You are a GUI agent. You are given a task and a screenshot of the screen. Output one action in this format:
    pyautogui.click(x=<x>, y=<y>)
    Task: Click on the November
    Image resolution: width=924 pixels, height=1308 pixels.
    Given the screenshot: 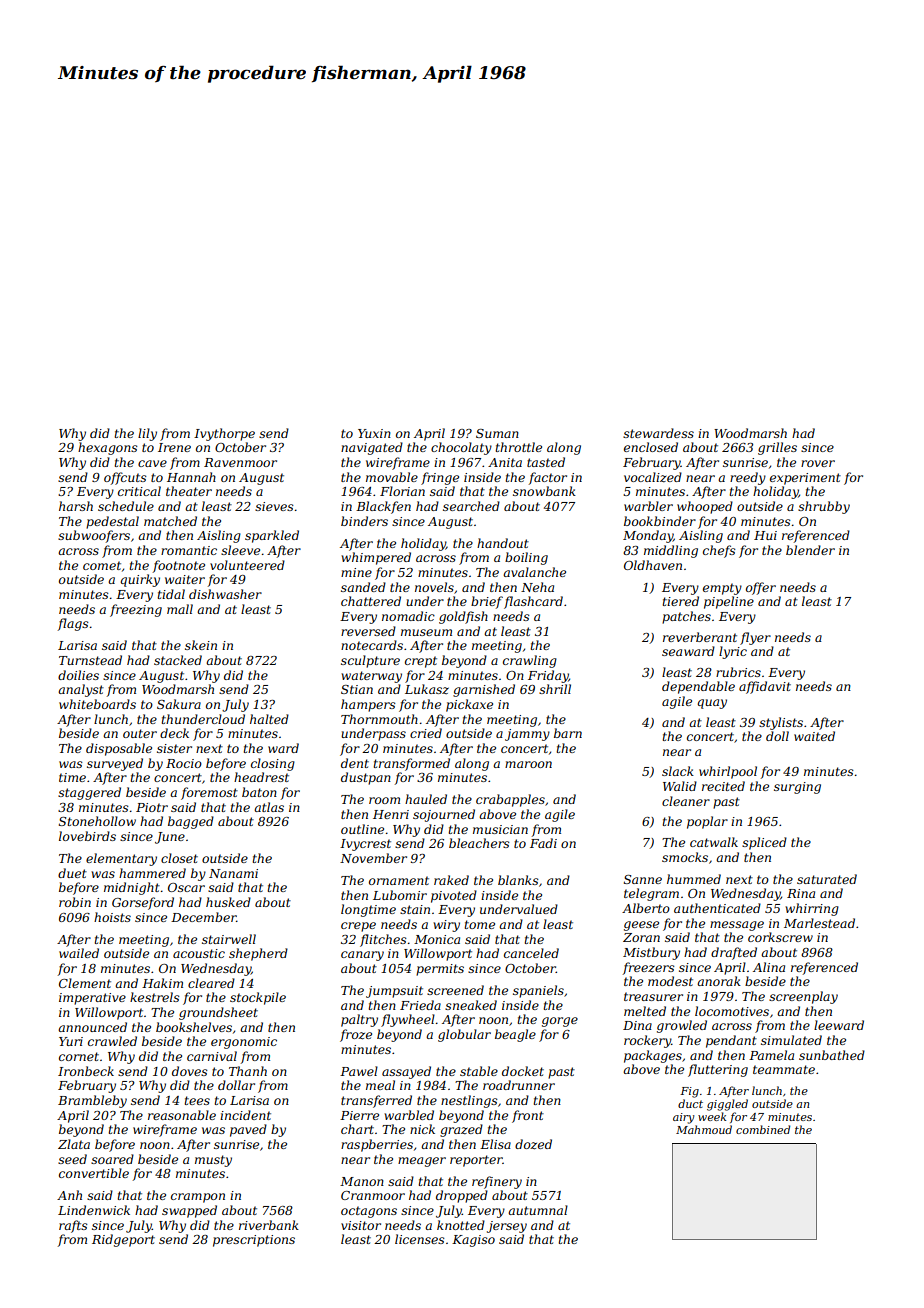 What is the action you would take?
    pyautogui.click(x=373, y=858)
